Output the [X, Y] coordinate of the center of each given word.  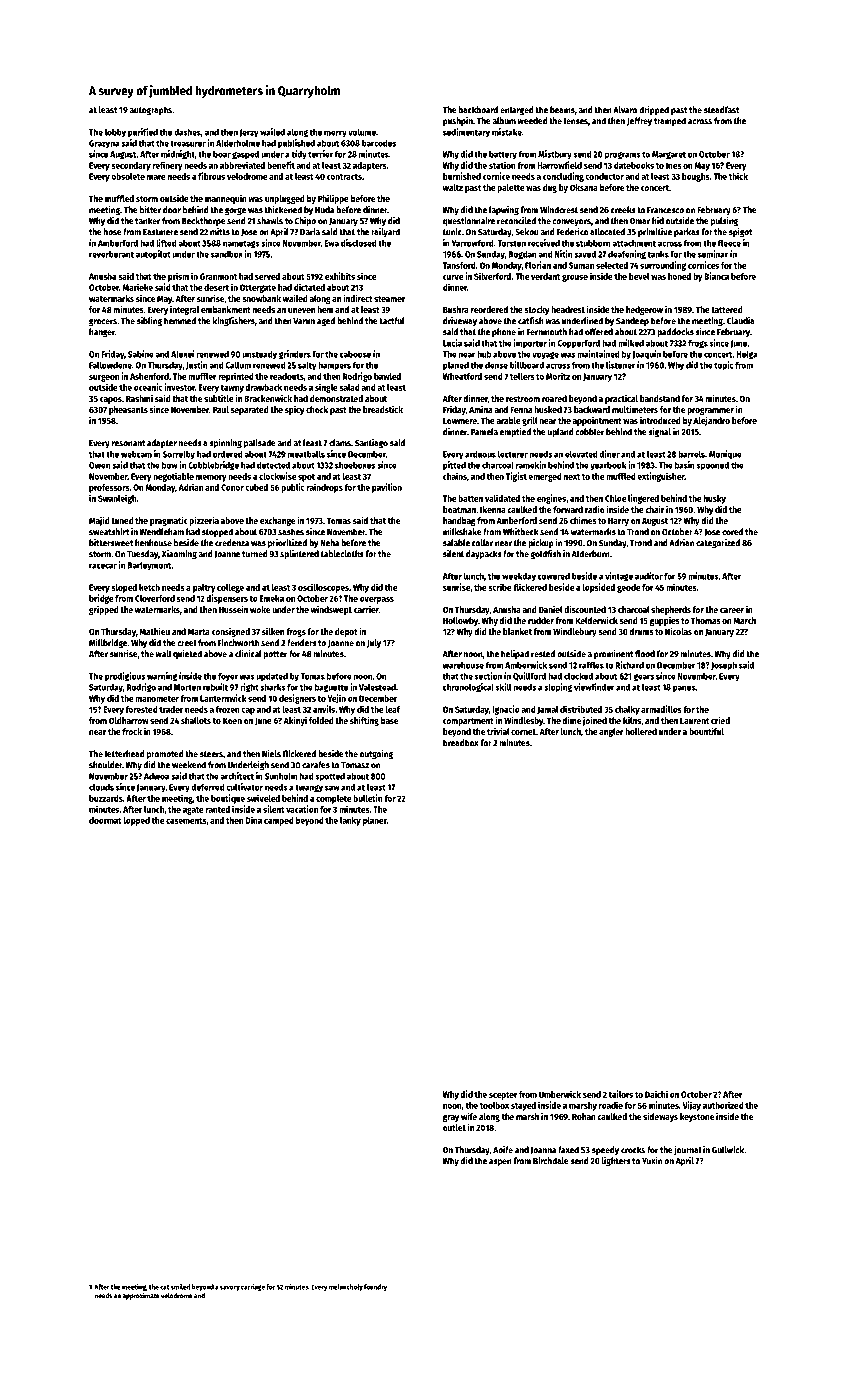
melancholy [346, 1287]
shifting [364, 721]
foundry [375, 1287]
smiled [180, 1287]
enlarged [517, 110]
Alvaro [625, 110]
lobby [115, 133]
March [744, 620]
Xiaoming [179, 554]
